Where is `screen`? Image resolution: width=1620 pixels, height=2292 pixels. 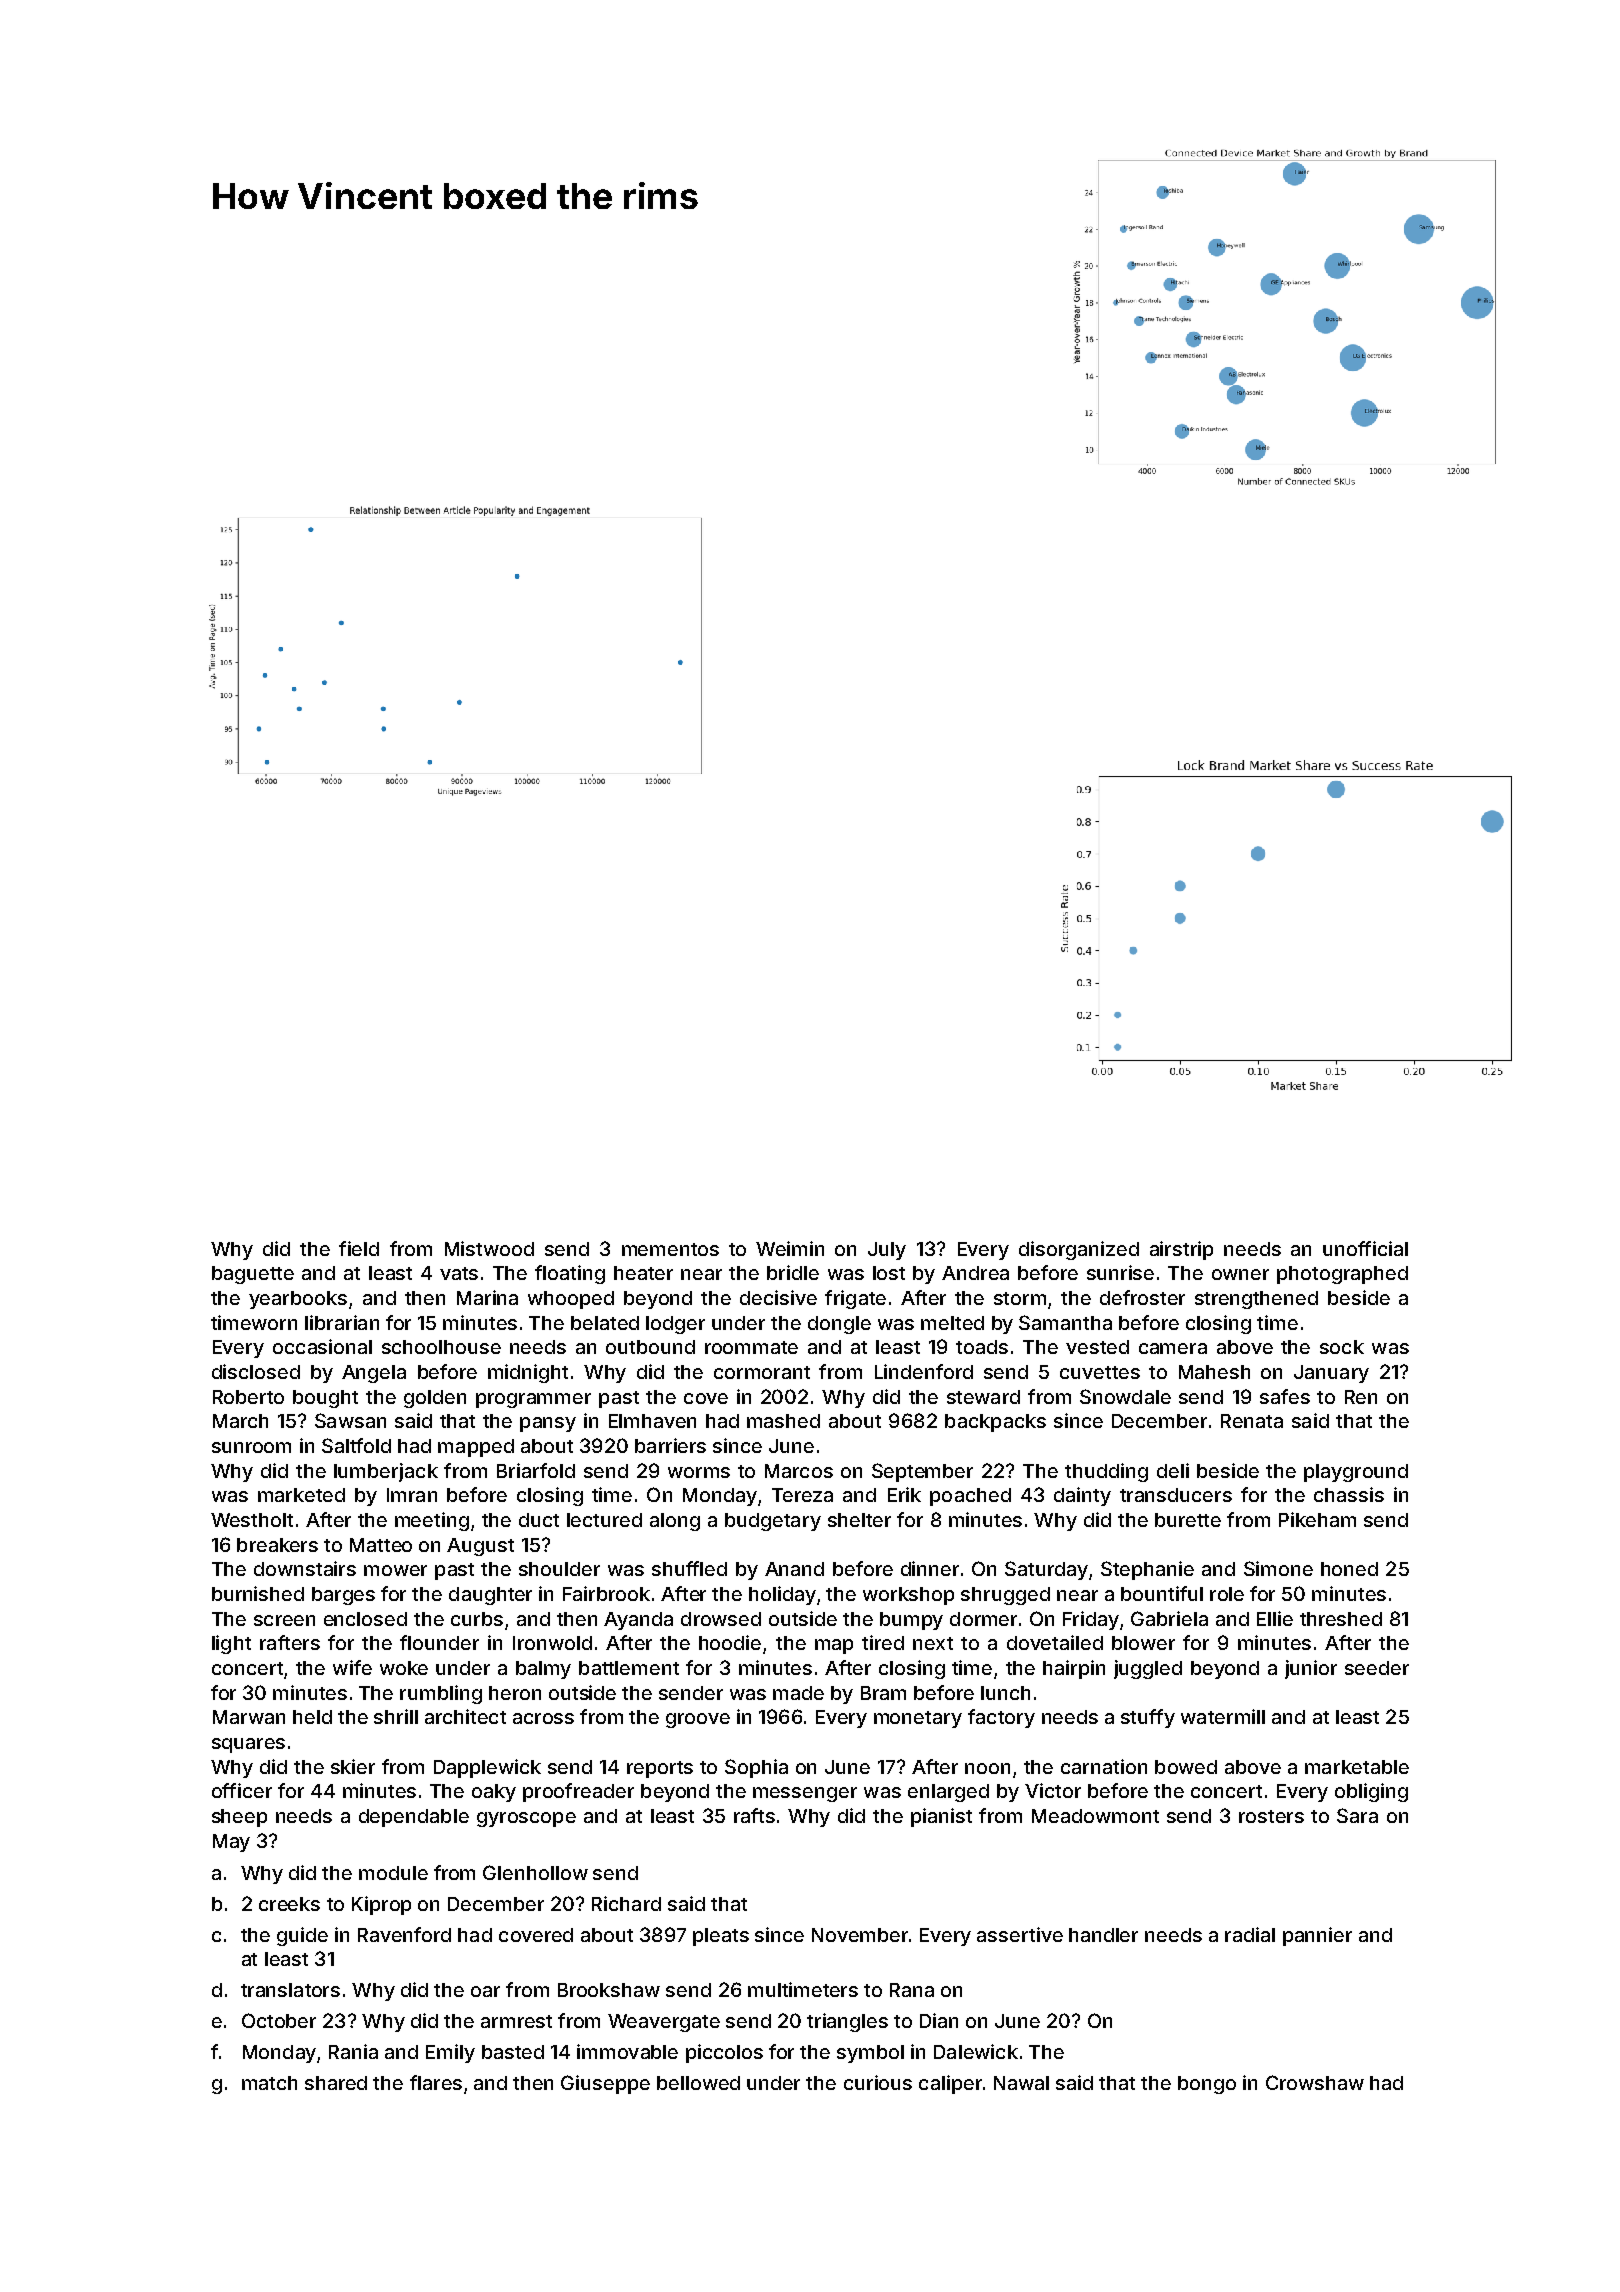 screen is located at coordinates (284, 1620).
